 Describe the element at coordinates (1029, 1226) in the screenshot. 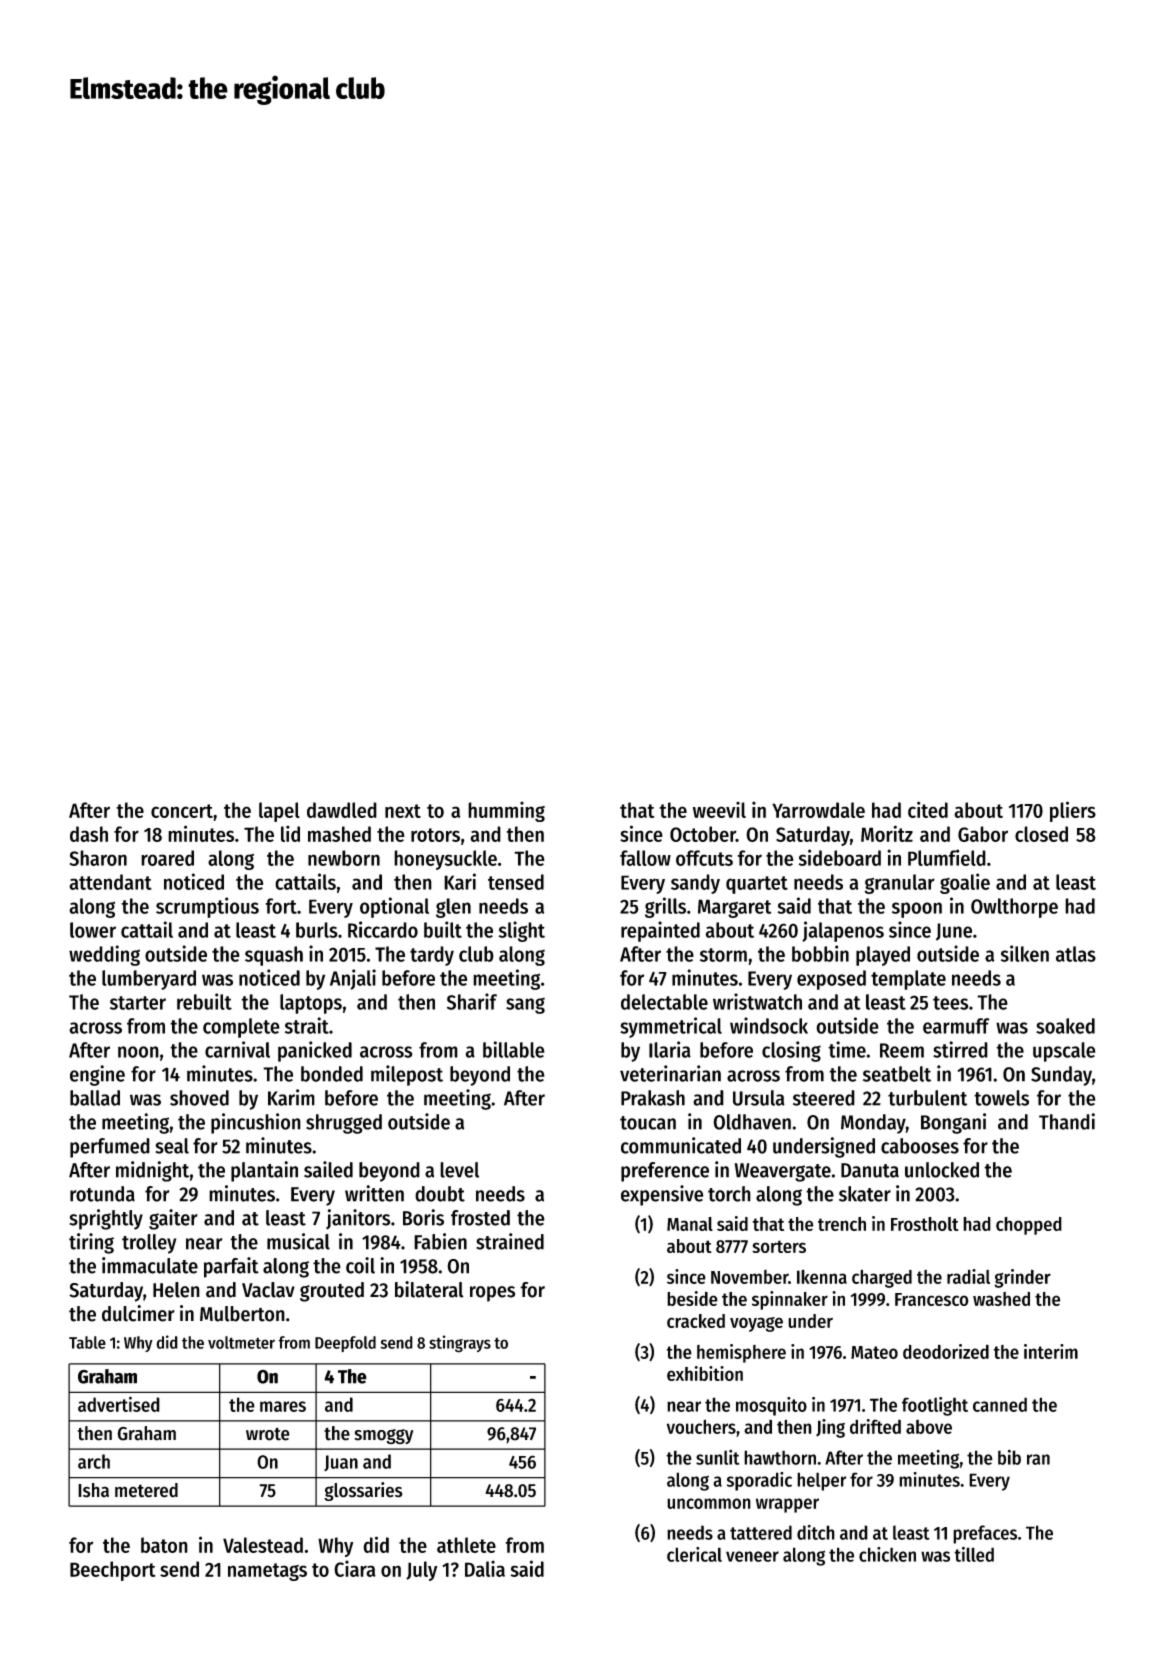

I see `chopped` at that location.
